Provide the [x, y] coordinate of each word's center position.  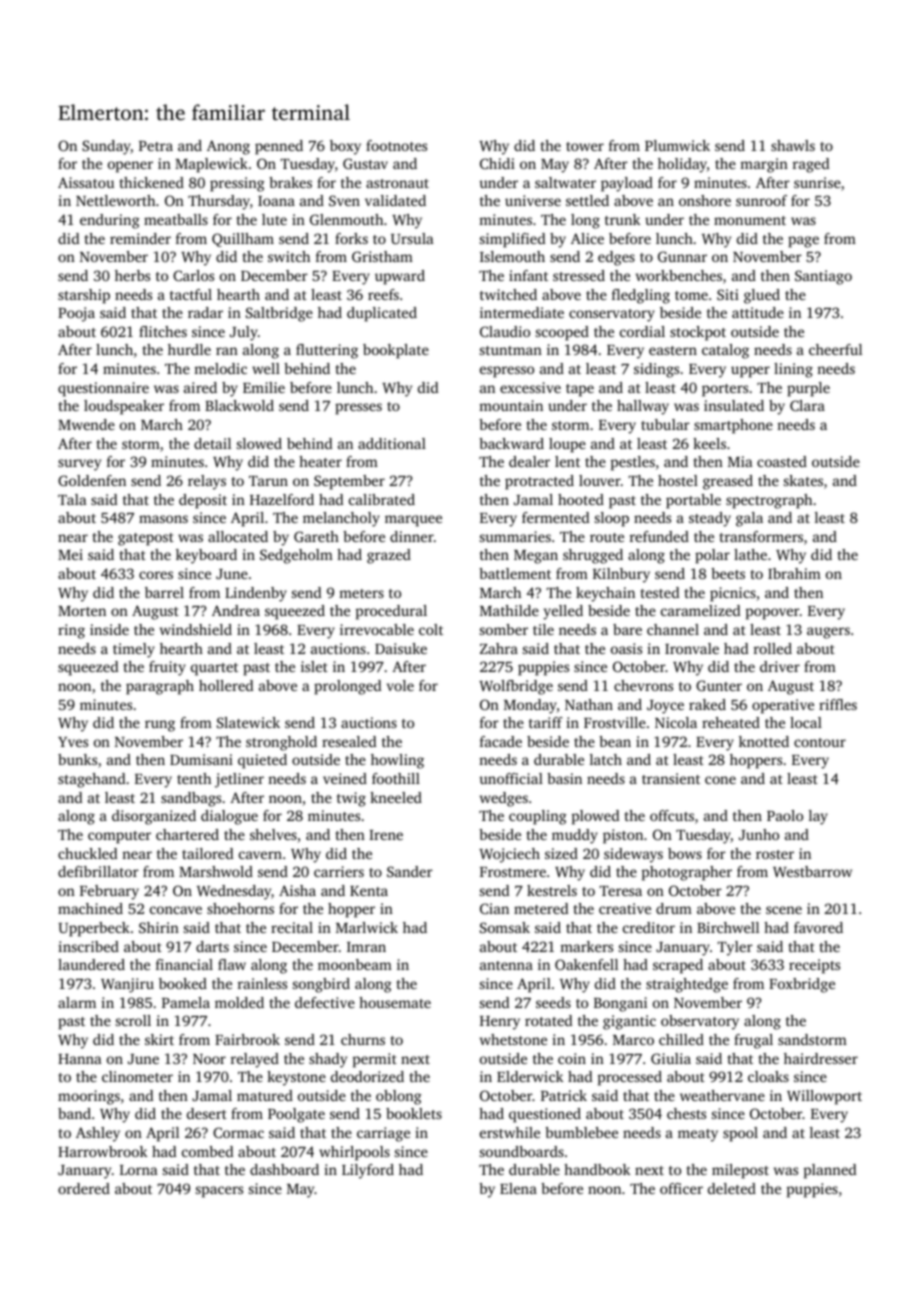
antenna [506, 965]
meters [361, 593]
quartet [214, 669]
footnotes [396, 145]
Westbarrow [812, 871]
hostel [678, 480]
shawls [793, 145]
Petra [156, 146]
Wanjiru [127, 985]
